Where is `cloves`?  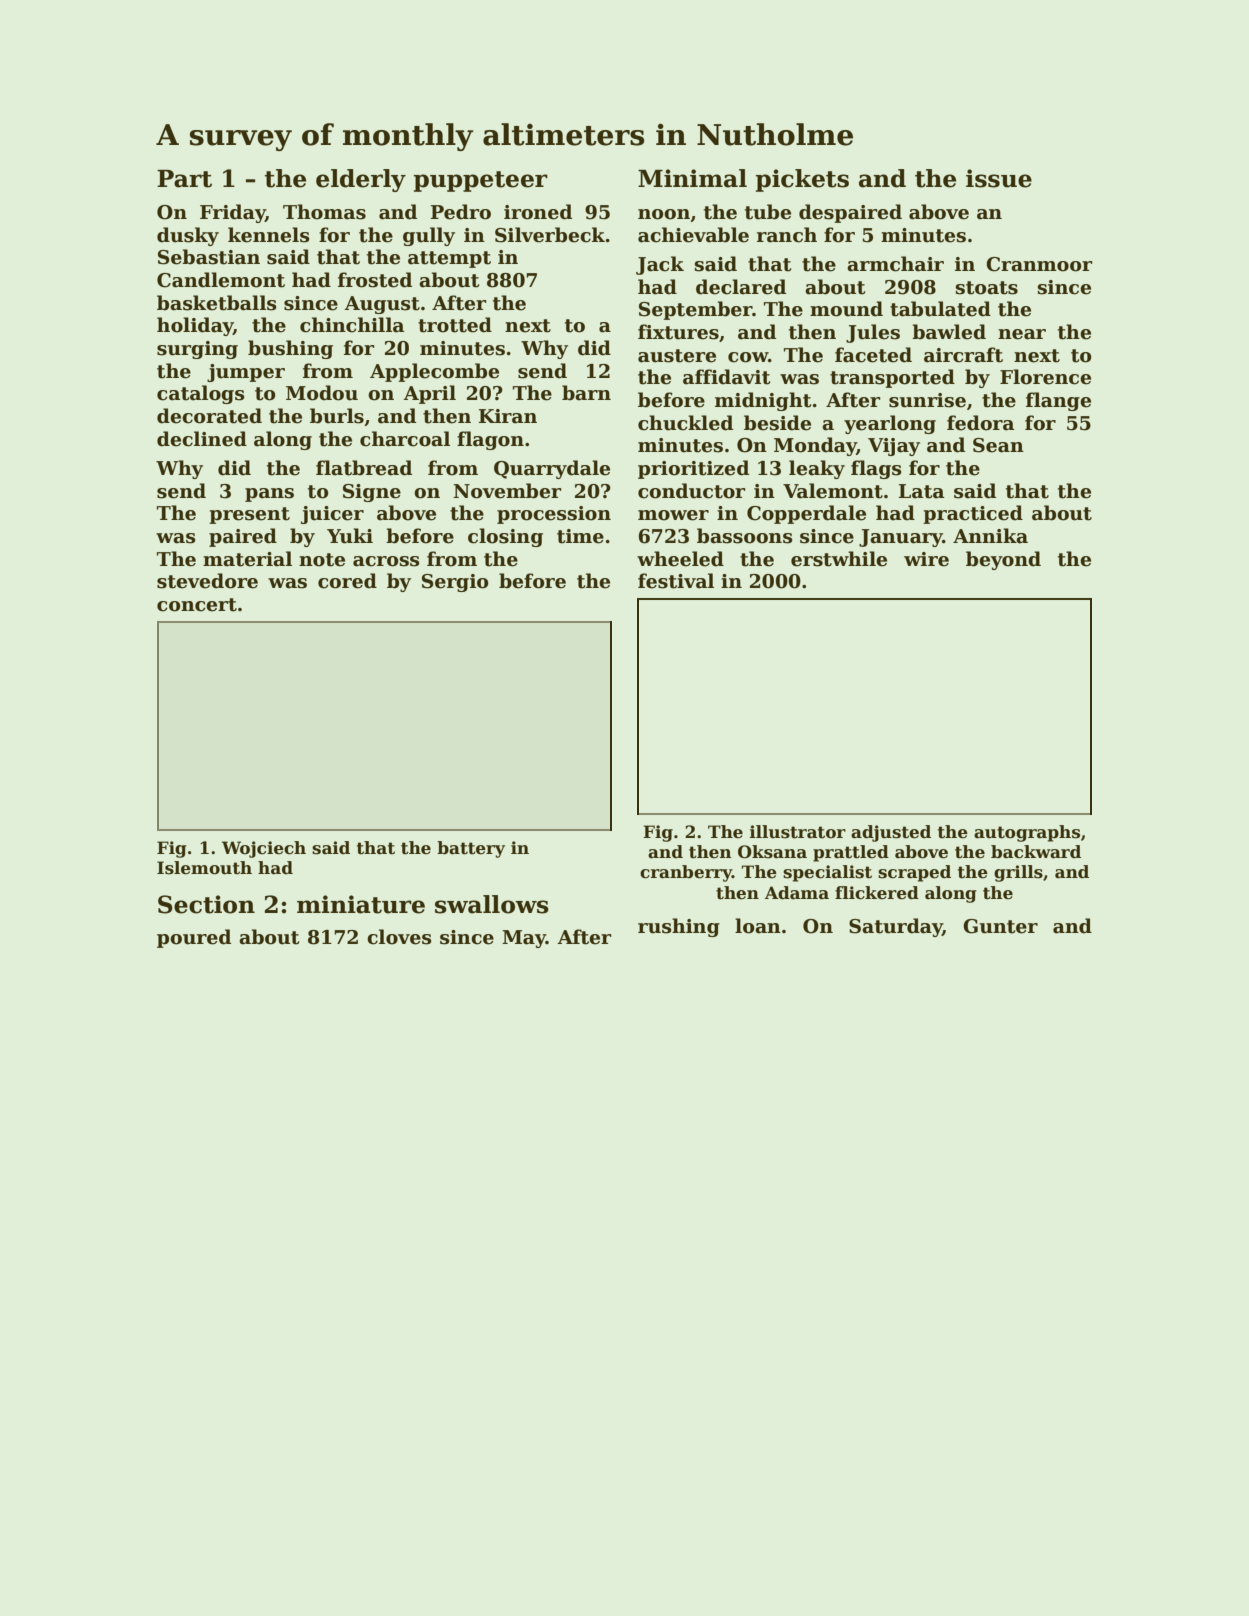 cloves is located at coordinates (399, 937).
